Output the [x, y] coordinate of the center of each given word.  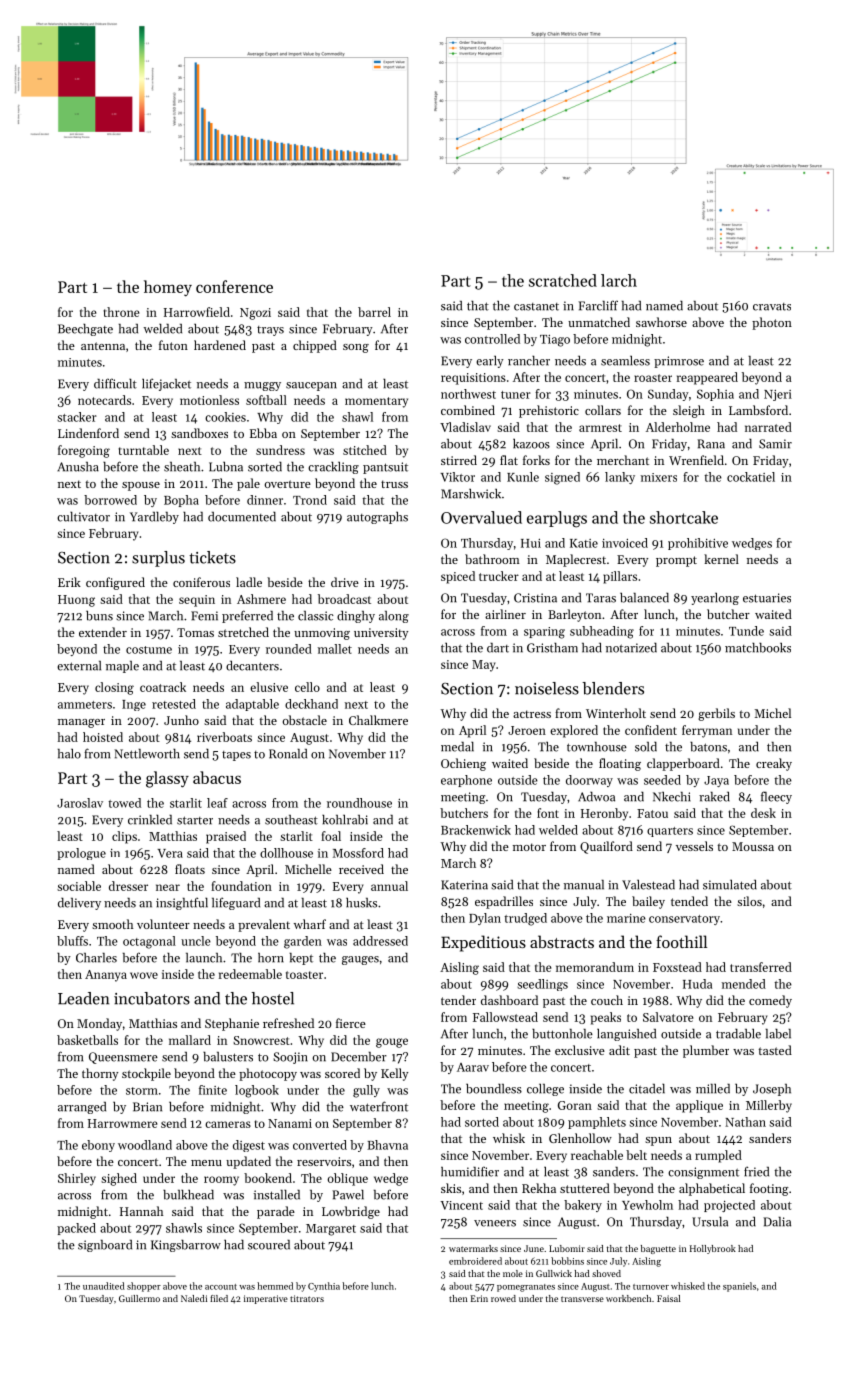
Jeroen [527, 730]
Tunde [746, 631]
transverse [582, 1299]
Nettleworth [147, 754]
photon [772, 323]
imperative [266, 1299]
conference [234, 286]
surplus [158, 559]
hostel [273, 998]
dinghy [356, 617]
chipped [315, 346]
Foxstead [677, 967]
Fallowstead [505, 1017]
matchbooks [758, 648]
